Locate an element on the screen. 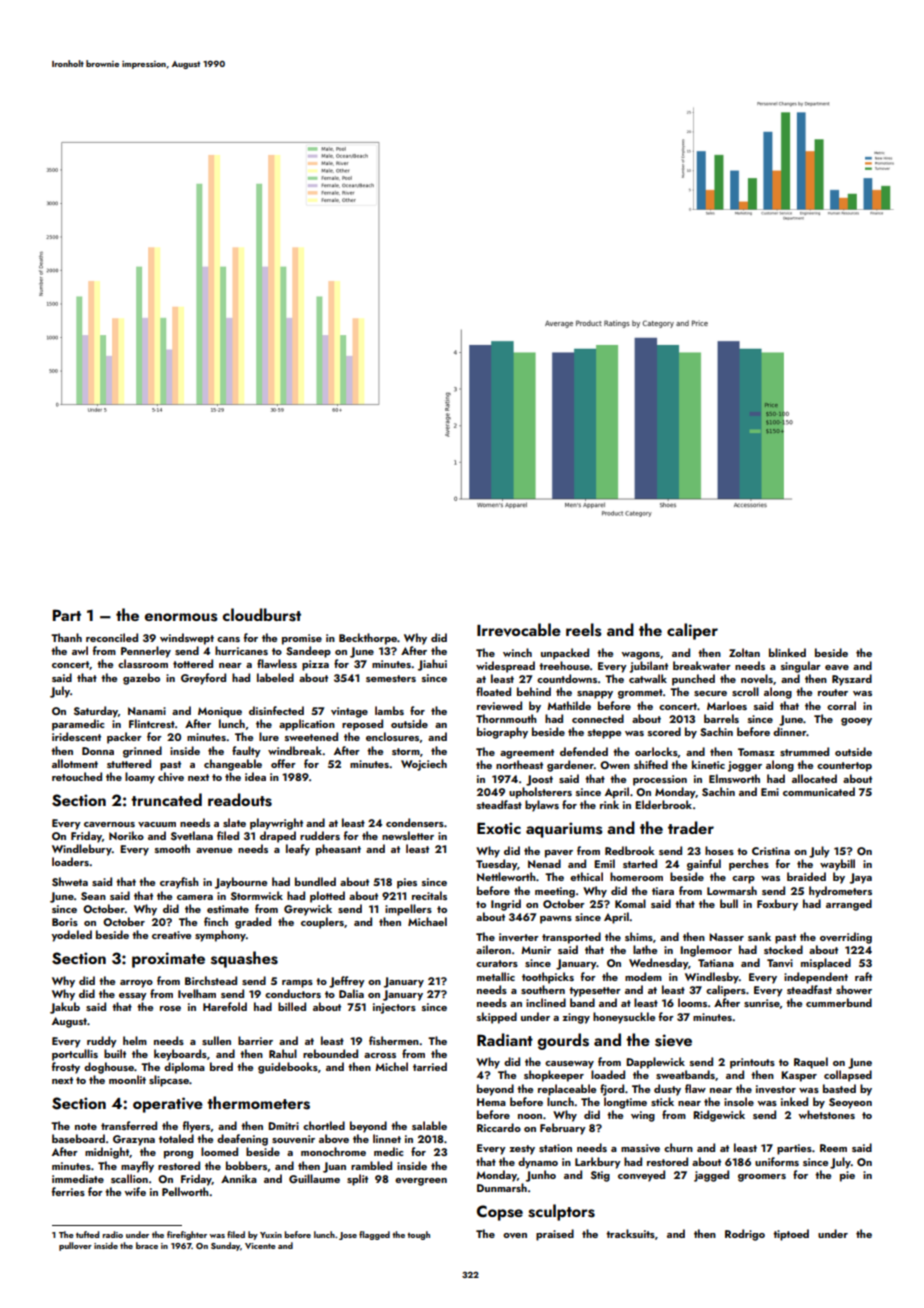  enormous is located at coordinates (181, 617).
